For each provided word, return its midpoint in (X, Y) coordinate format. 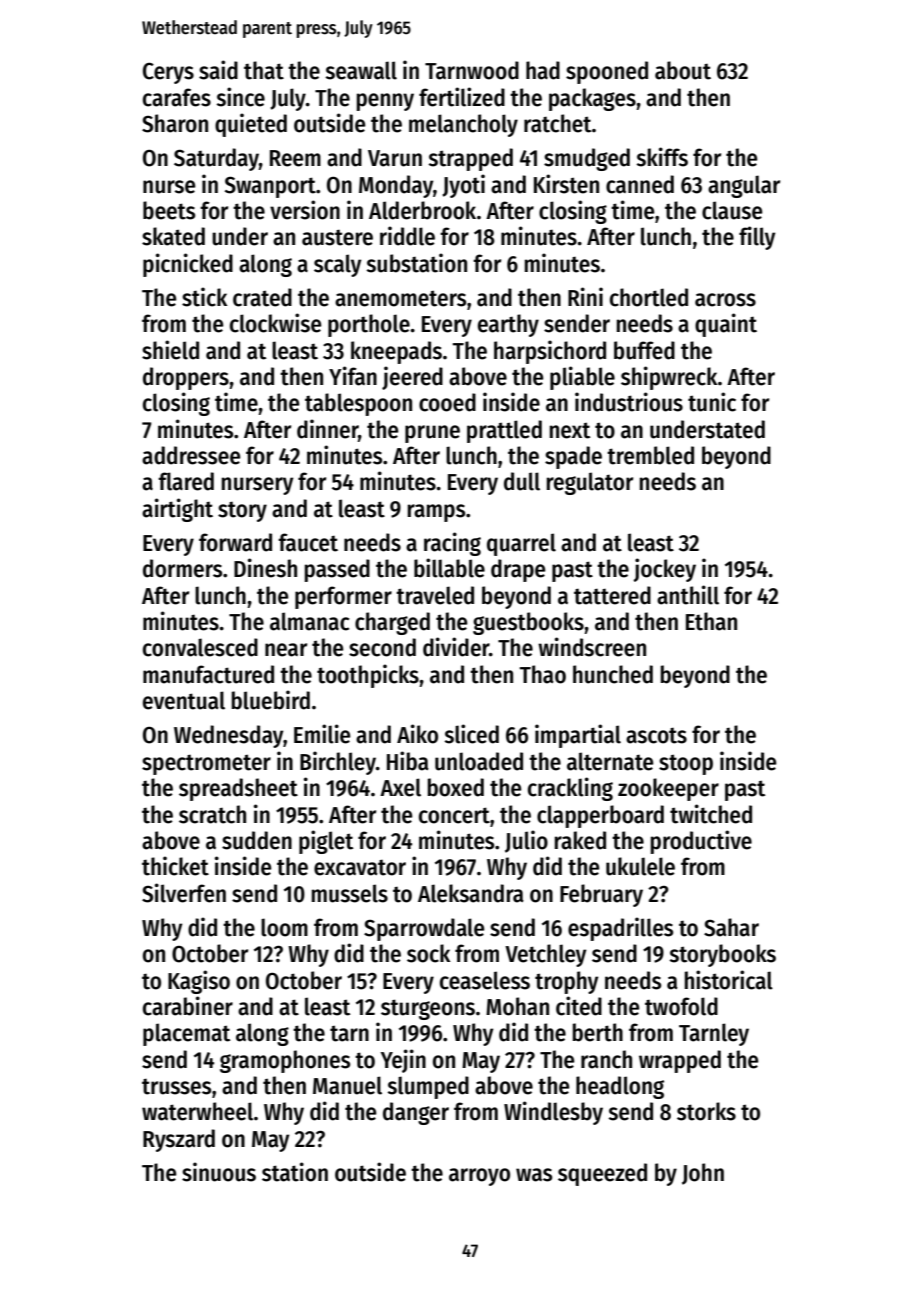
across (725, 300)
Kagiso (199, 982)
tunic (712, 402)
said (218, 70)
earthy (508, 325)
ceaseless (485, 980)
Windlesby (553, 1113)
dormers (182, 568)
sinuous (219, 1172)
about (683, 70)
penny (385, 102)
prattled (504, 431)
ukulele (640, 866)
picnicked (188, 265)
